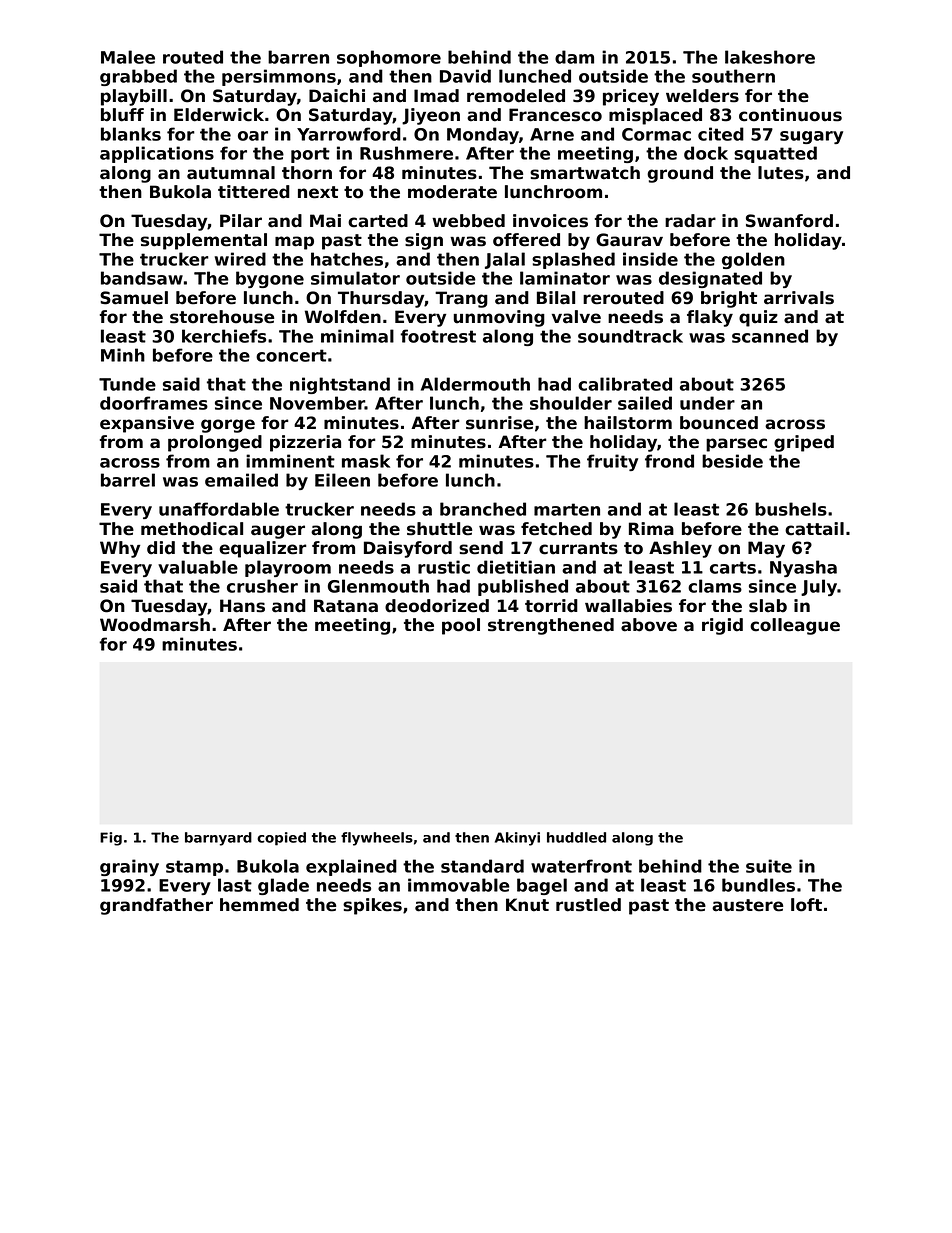  I want to click on deodorized, so click(437, 606).
